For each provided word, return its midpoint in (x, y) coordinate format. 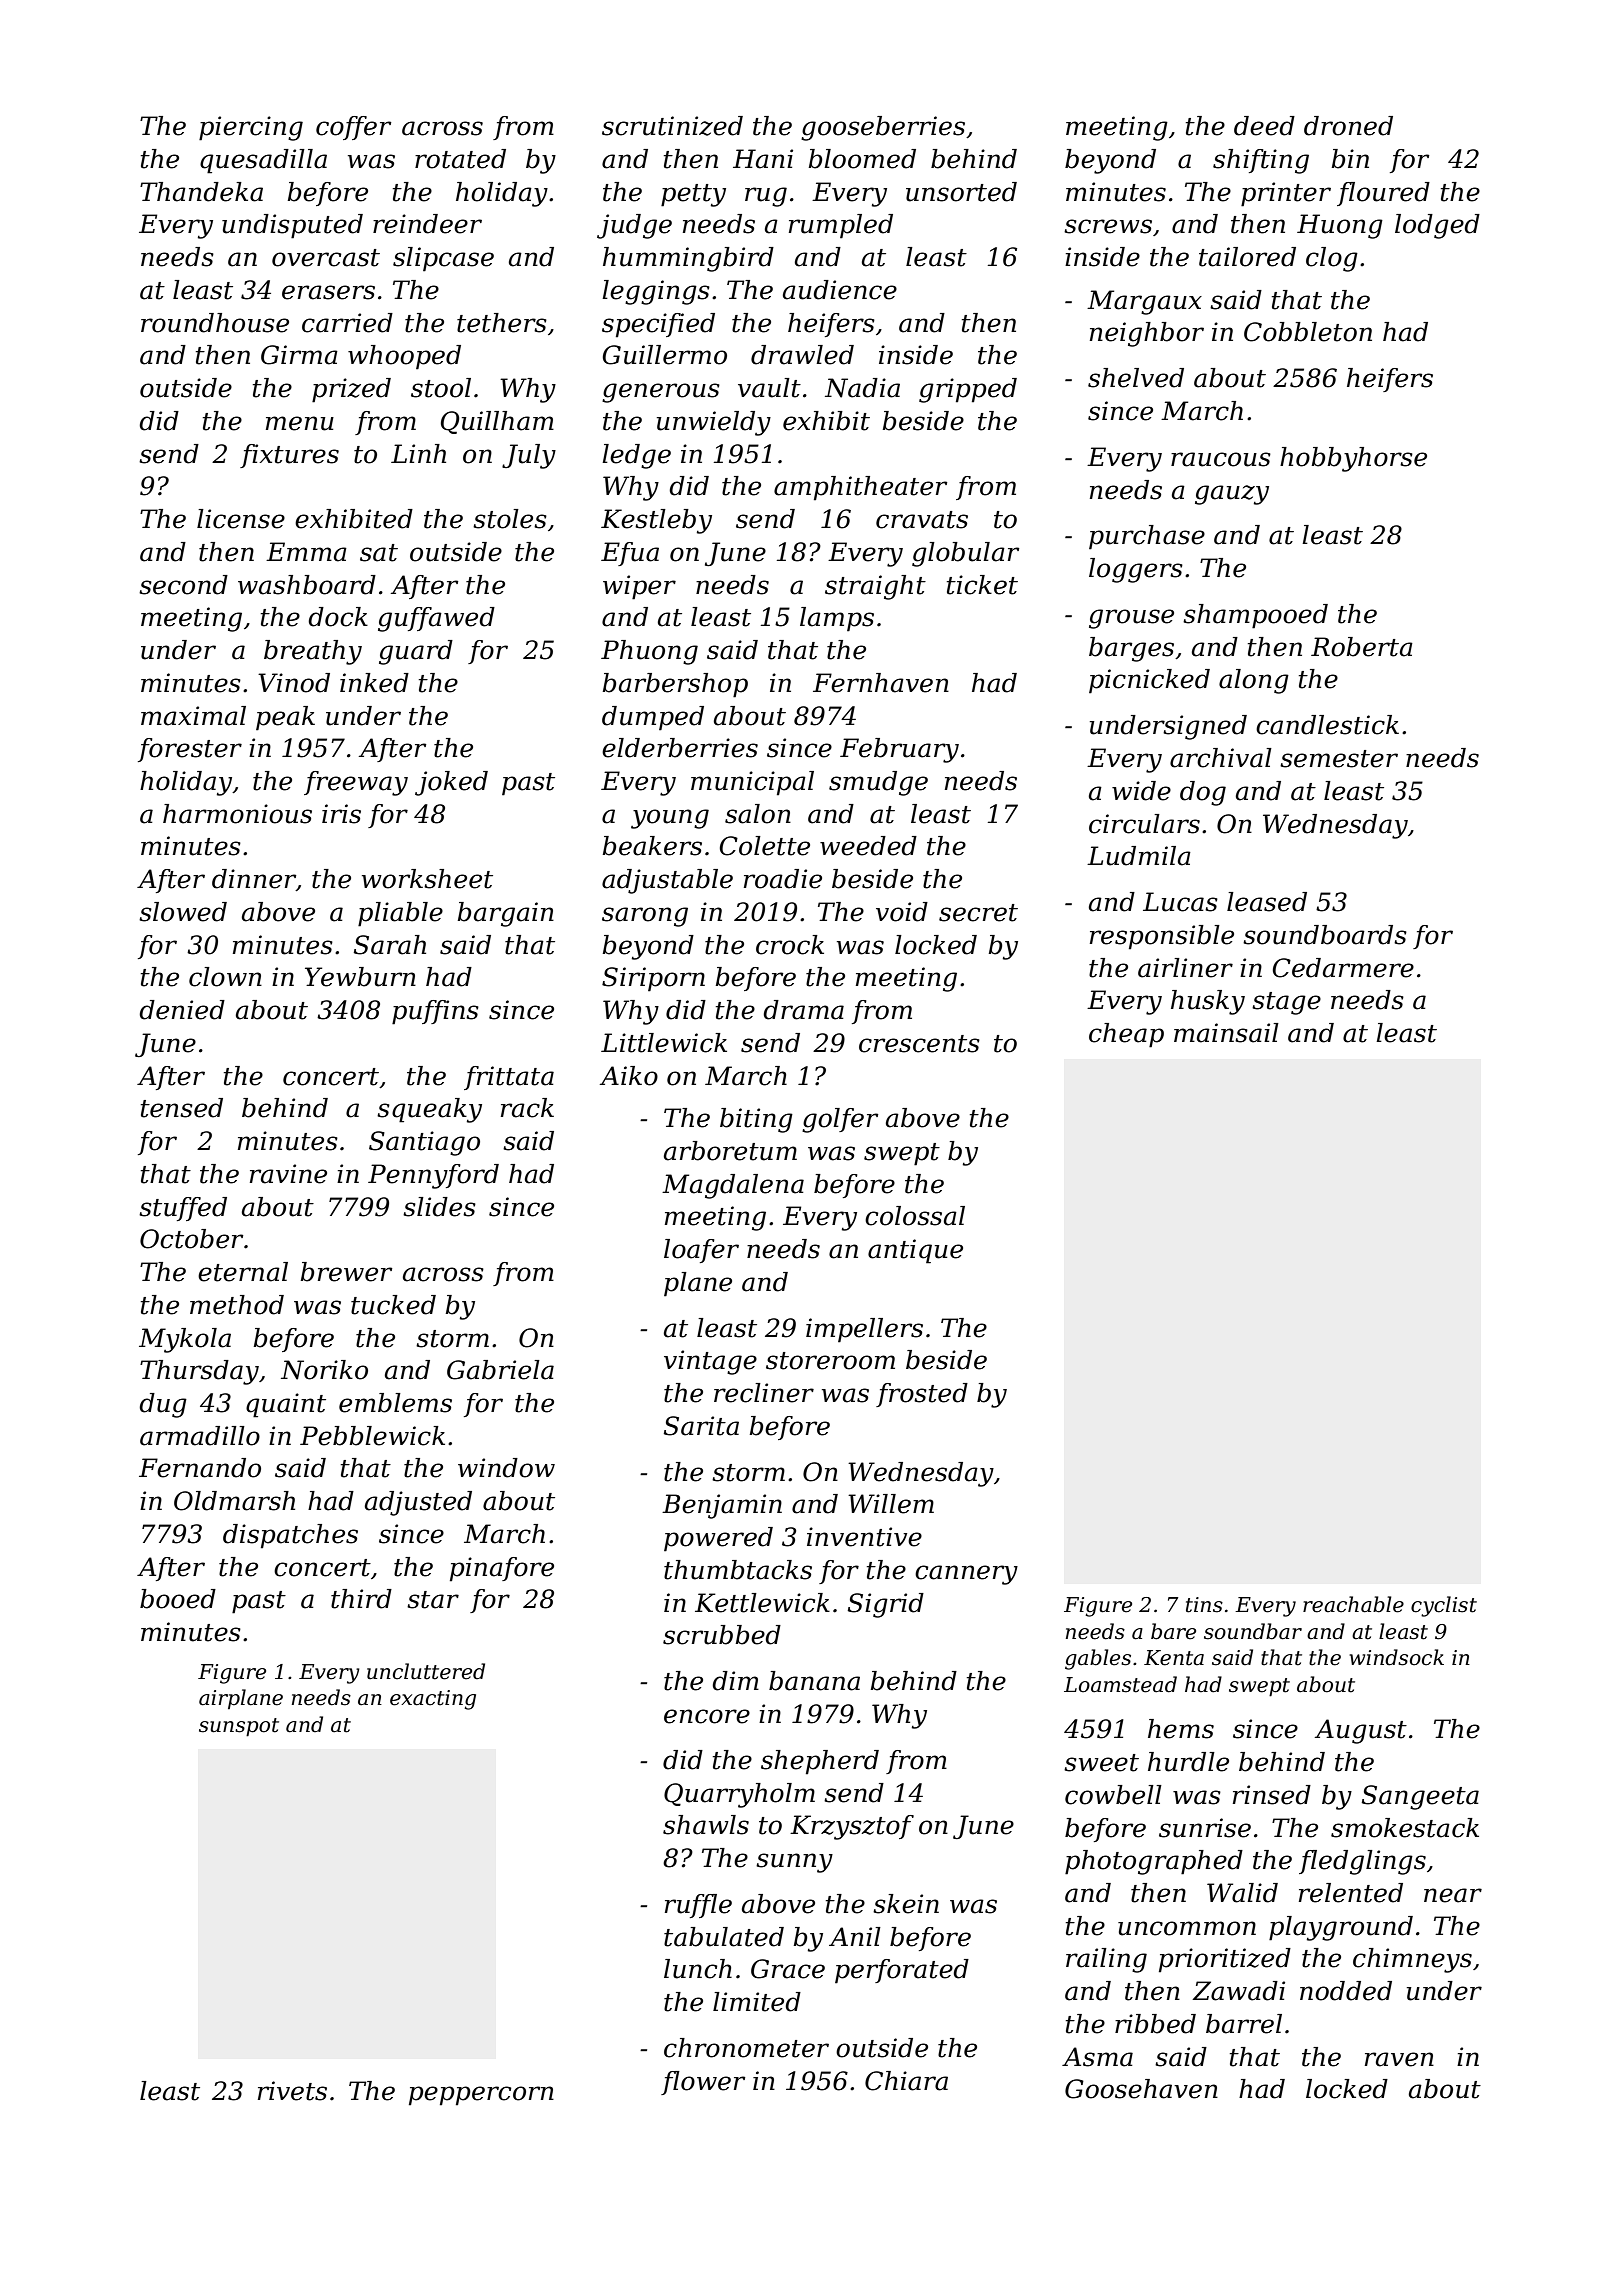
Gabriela (500, 1370)
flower (703, 2083)
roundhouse (215, 323)
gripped (968, 390)
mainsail (1226, 1033)
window (506, 1468)
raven (1399, 2059)
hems (1181, 1729)
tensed (182, 1108)
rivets (292, 2091)
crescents (919, 1044)
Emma (306, 552)
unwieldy (714, 423)
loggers (1136, 570)
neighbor (1147, 334)
